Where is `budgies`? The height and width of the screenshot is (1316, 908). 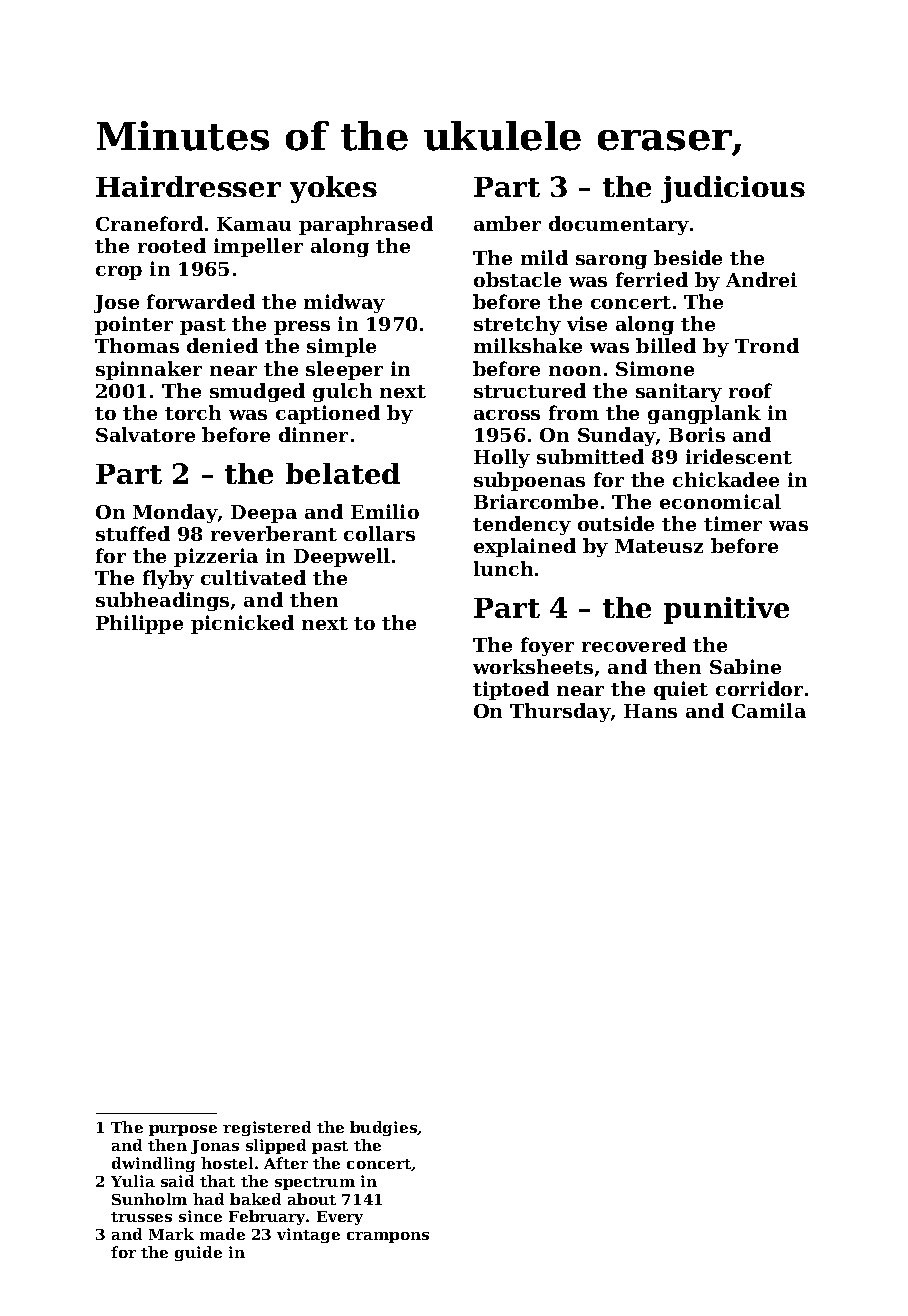 budgies is located at coordinates (383, 1128).
